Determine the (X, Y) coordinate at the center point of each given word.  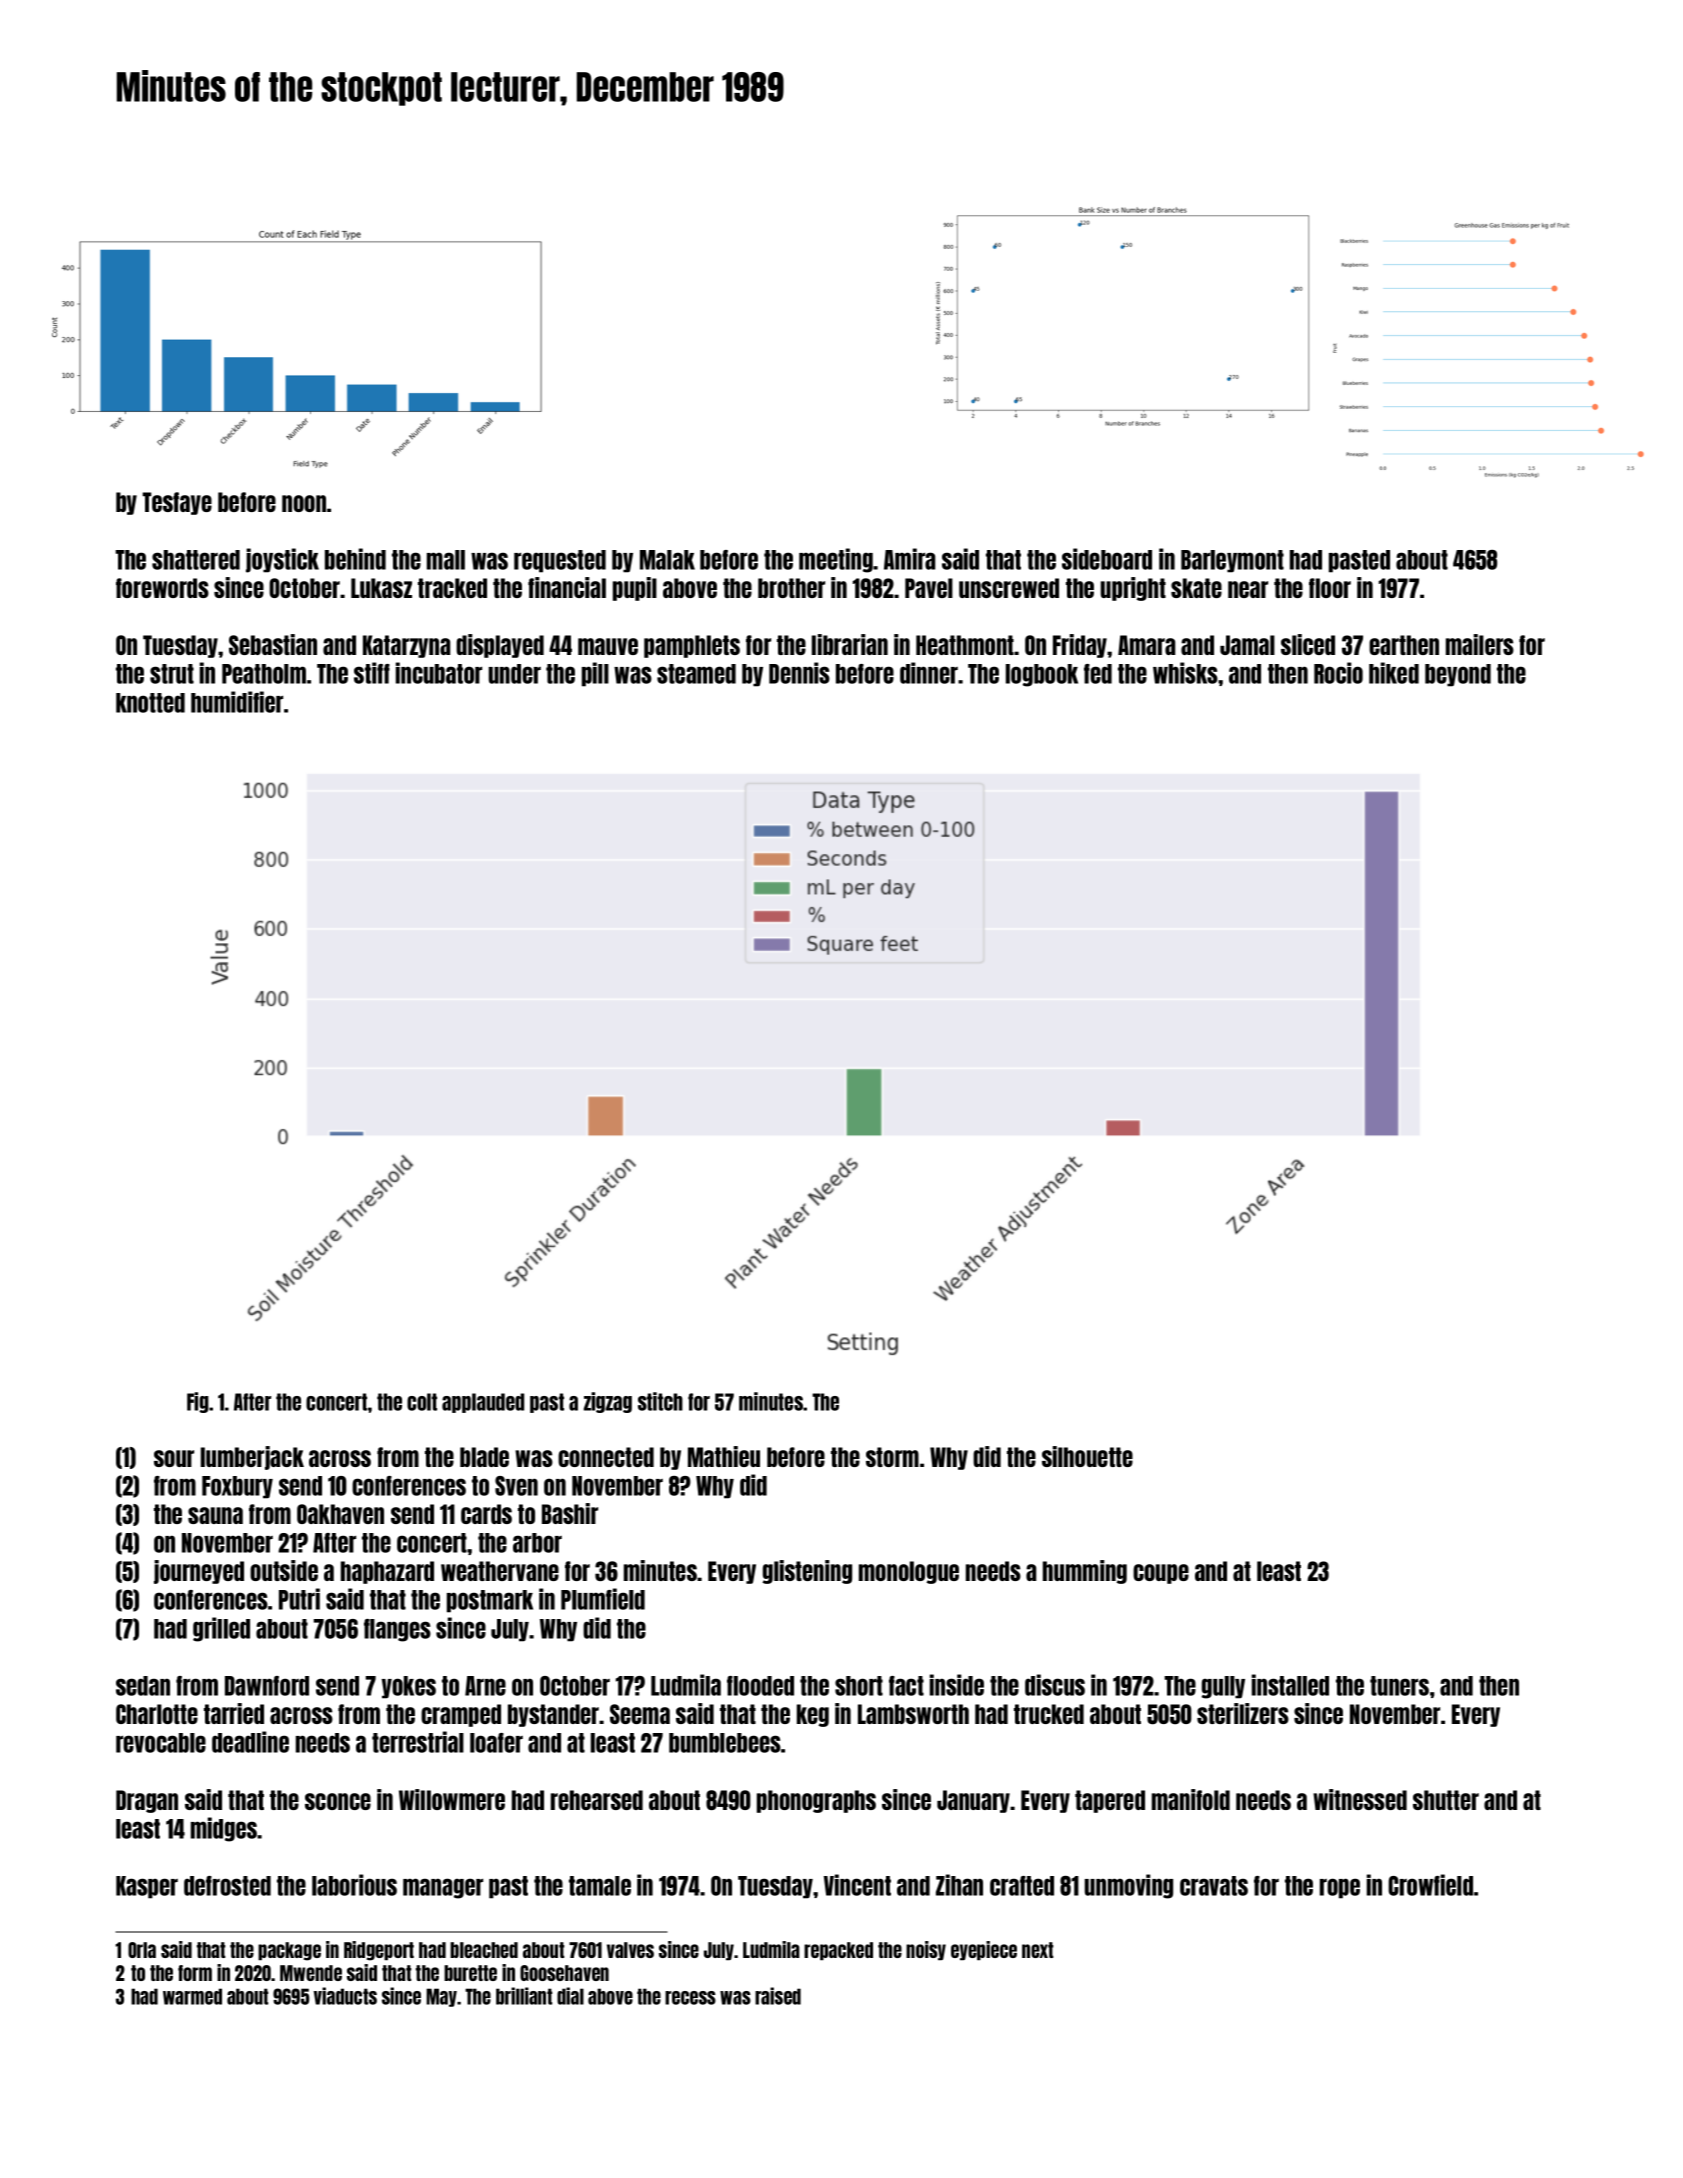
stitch (660, 1401)
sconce (338, 1801)
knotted (150, 703)
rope (1340, 1888)
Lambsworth (913, 1714)
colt (422, 1402)
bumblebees (725, 1743)
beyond (1458, 675)
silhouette (1087, 1456)
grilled (221, 1629)
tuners (1399, 1686)
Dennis (799, 673)
